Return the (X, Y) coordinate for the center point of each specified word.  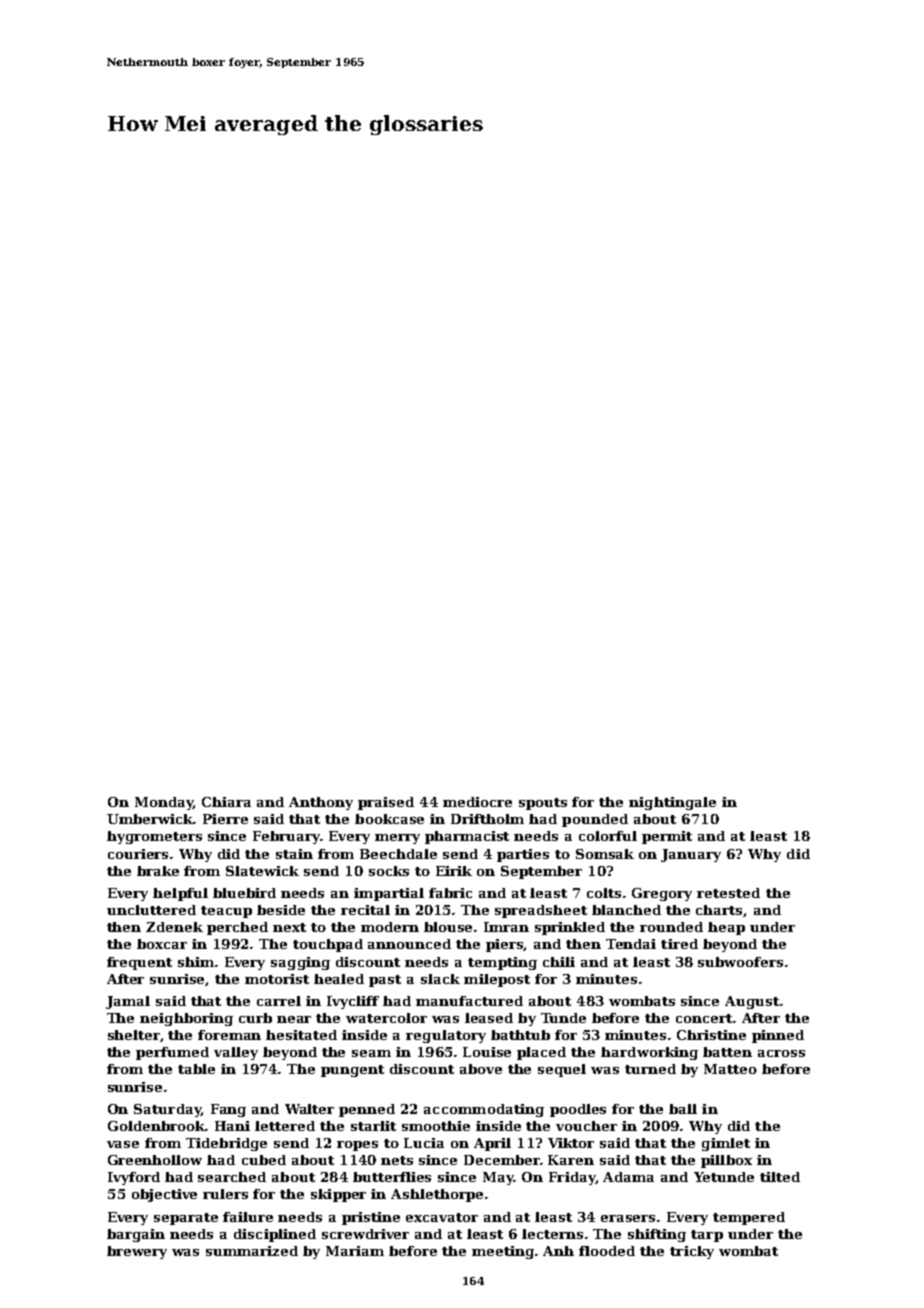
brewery (137, 1252)
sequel (562, 1070)
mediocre (477, 802)
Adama (628, 1177)
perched (237, 928)
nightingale (672, 803)
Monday (164, 803)
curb (255, 1018)
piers (505, 945)
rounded (671, 927)
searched (232, 1177)
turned (650, 1069)
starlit (373, 1126)
